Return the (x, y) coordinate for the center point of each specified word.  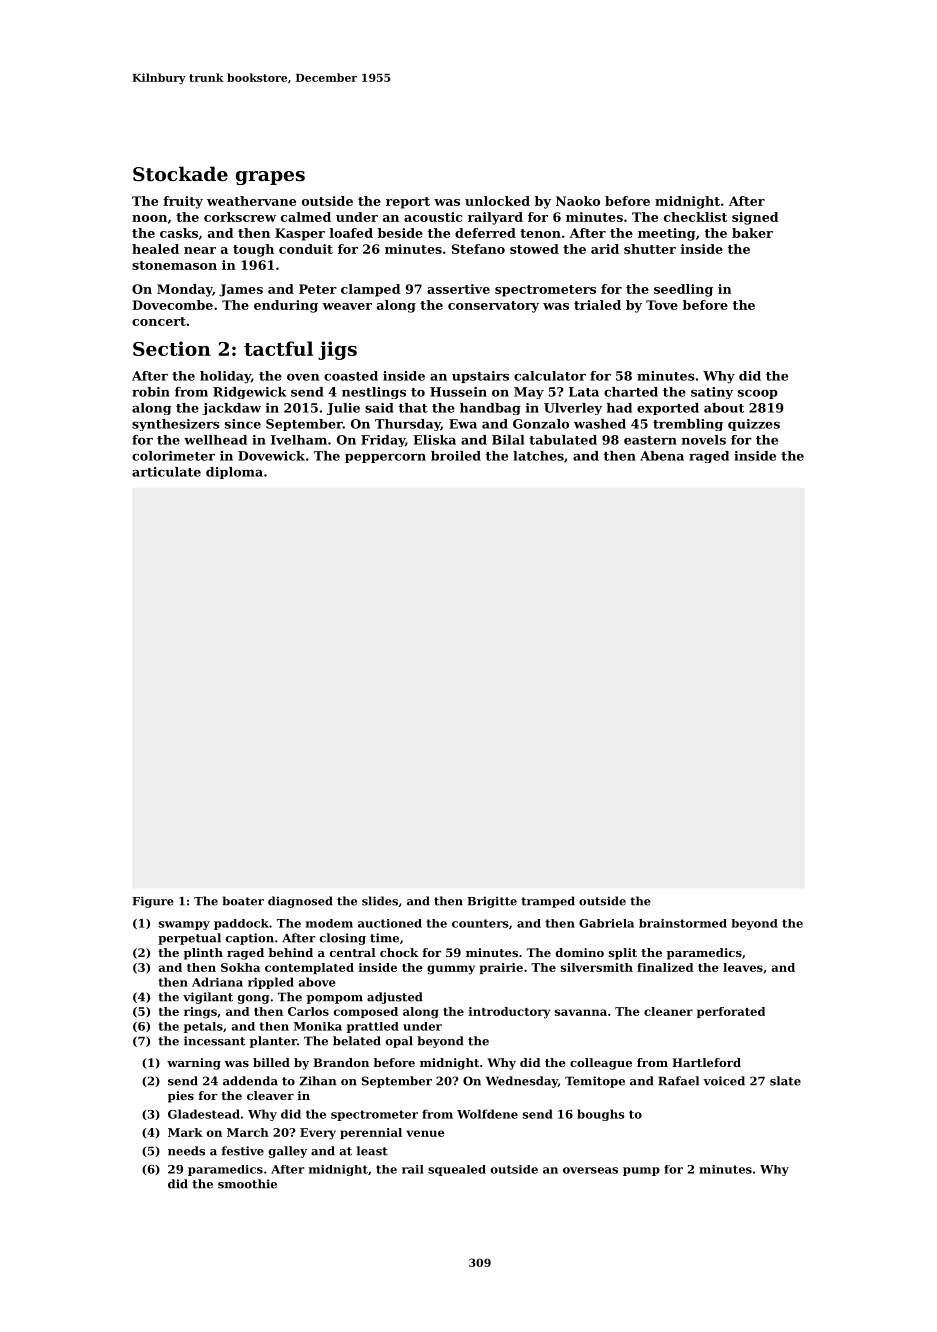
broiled (456, 456)
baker (752, 233)
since (243, 424)
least (372, 1151)
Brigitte (492, 902)
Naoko (578, 201)
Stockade (180, 174)
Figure (153, 902)
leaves (743, 967)
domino (580, 952)
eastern (650, 440)
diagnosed (300, 902)
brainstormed (683, 923)
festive (242, 1151)
